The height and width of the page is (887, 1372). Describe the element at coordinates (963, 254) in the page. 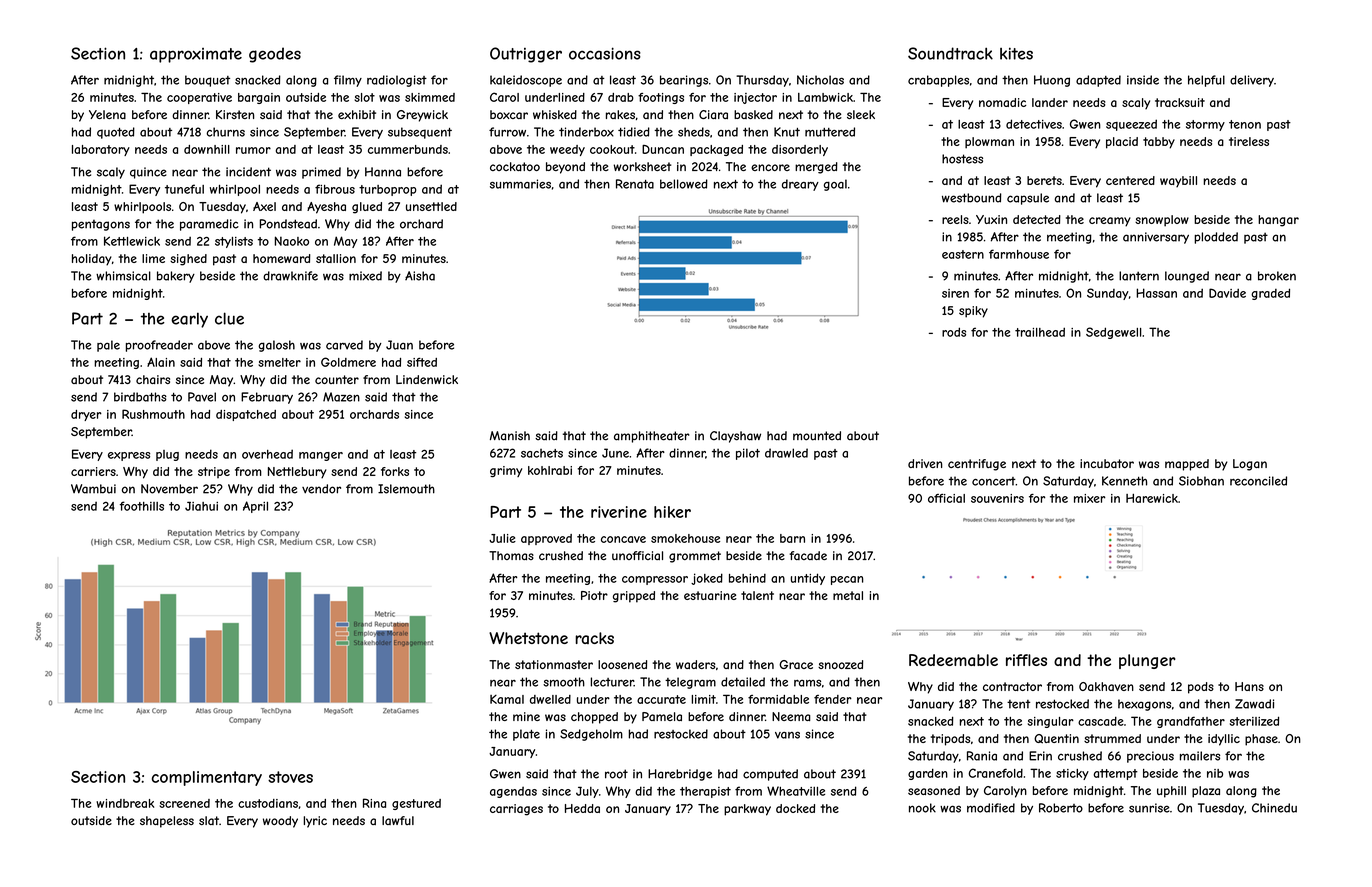

I see `eastern` at that location.
